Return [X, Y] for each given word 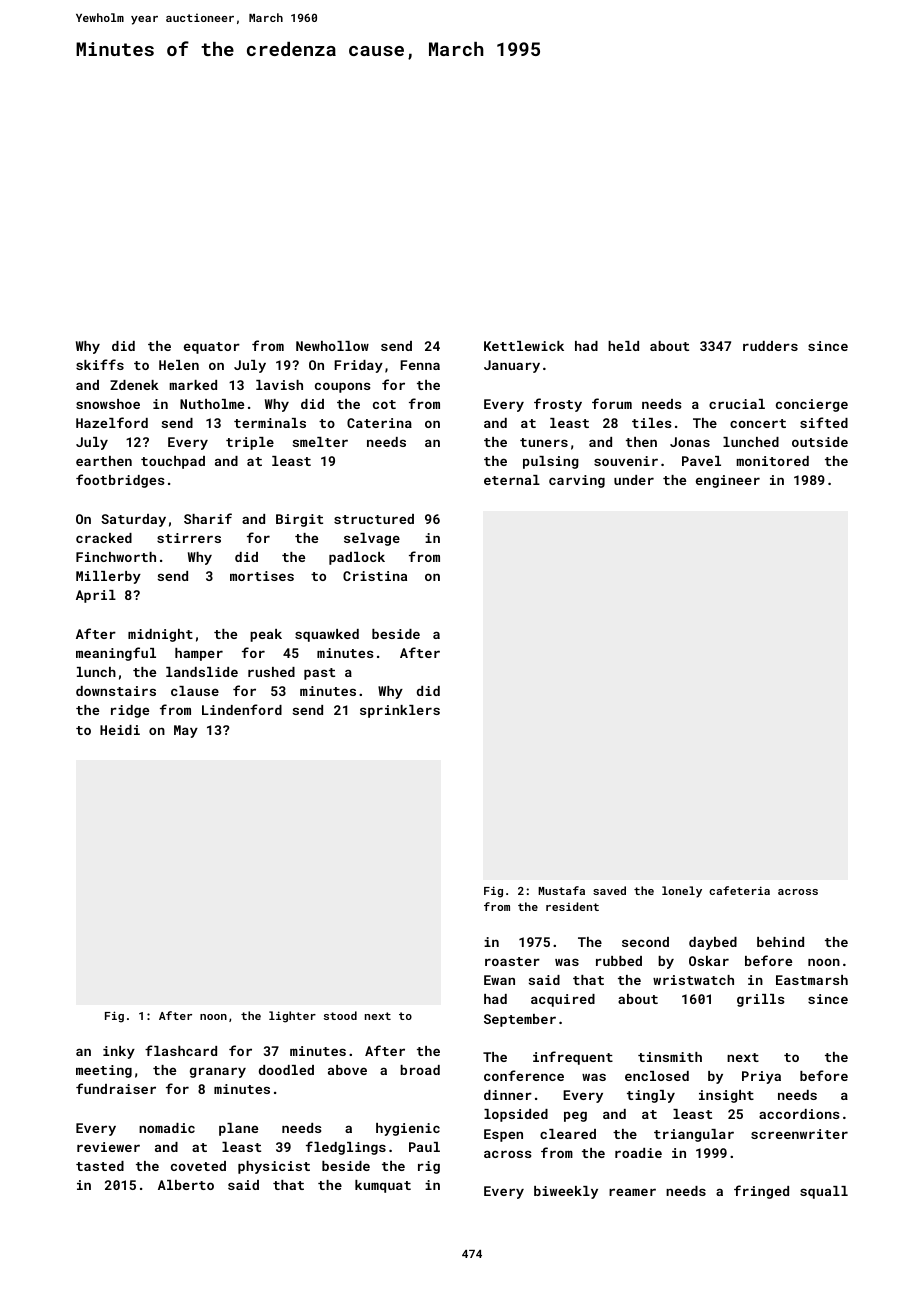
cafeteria [739, 890]
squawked [327, 635]
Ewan [499, 980]
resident [572, 906]
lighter [292, 1017]
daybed [713, 943]
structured [374, 519]
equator [212, 348]
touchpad [173, 462]
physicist [274, 1167]
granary [218, 1072]
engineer [728, 481]
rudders [770, 346]
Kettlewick [524, 346]
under [634, 480]
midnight [160, 635]
